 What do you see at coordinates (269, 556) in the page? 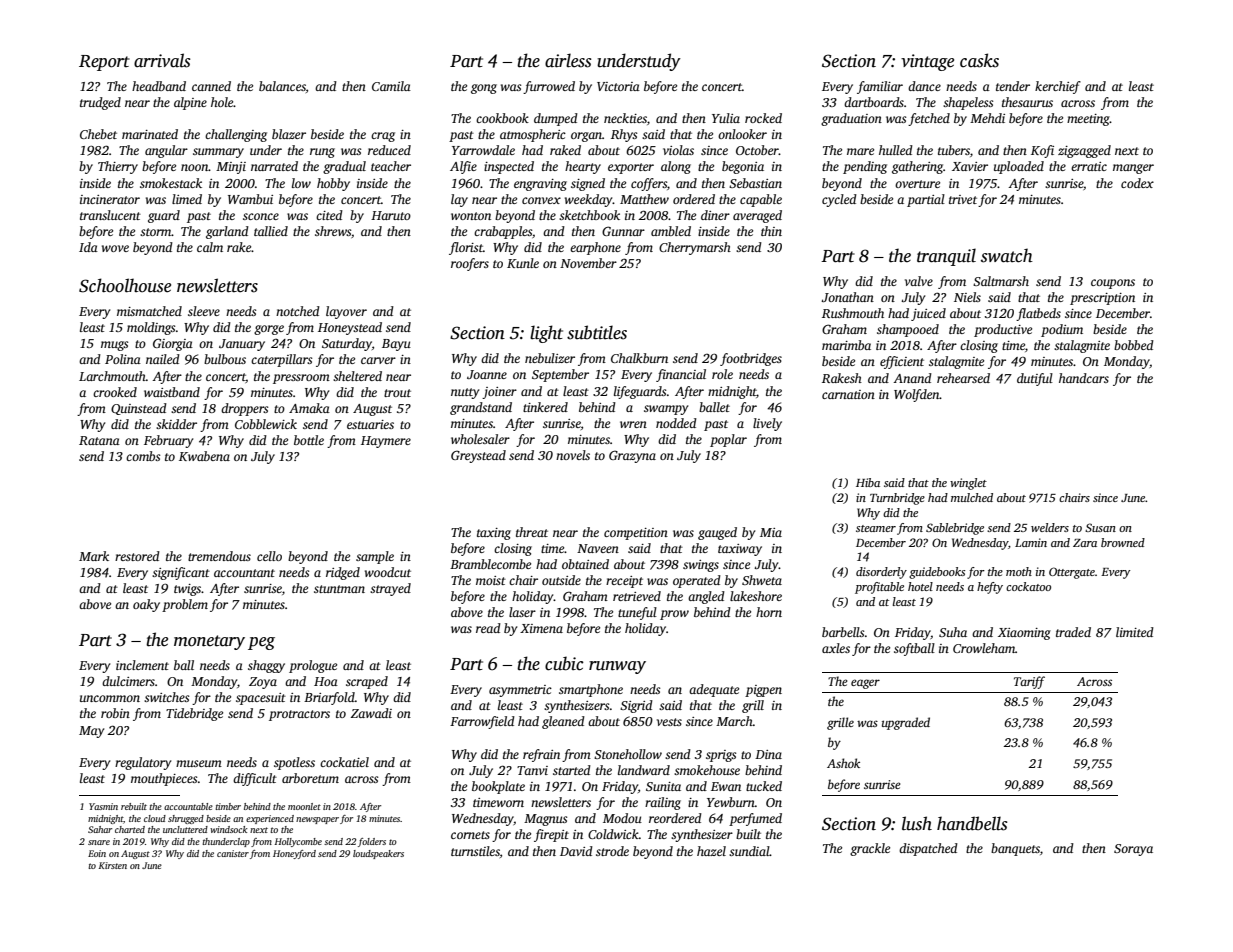
I see `cello` at bounding box center [269, 556].
